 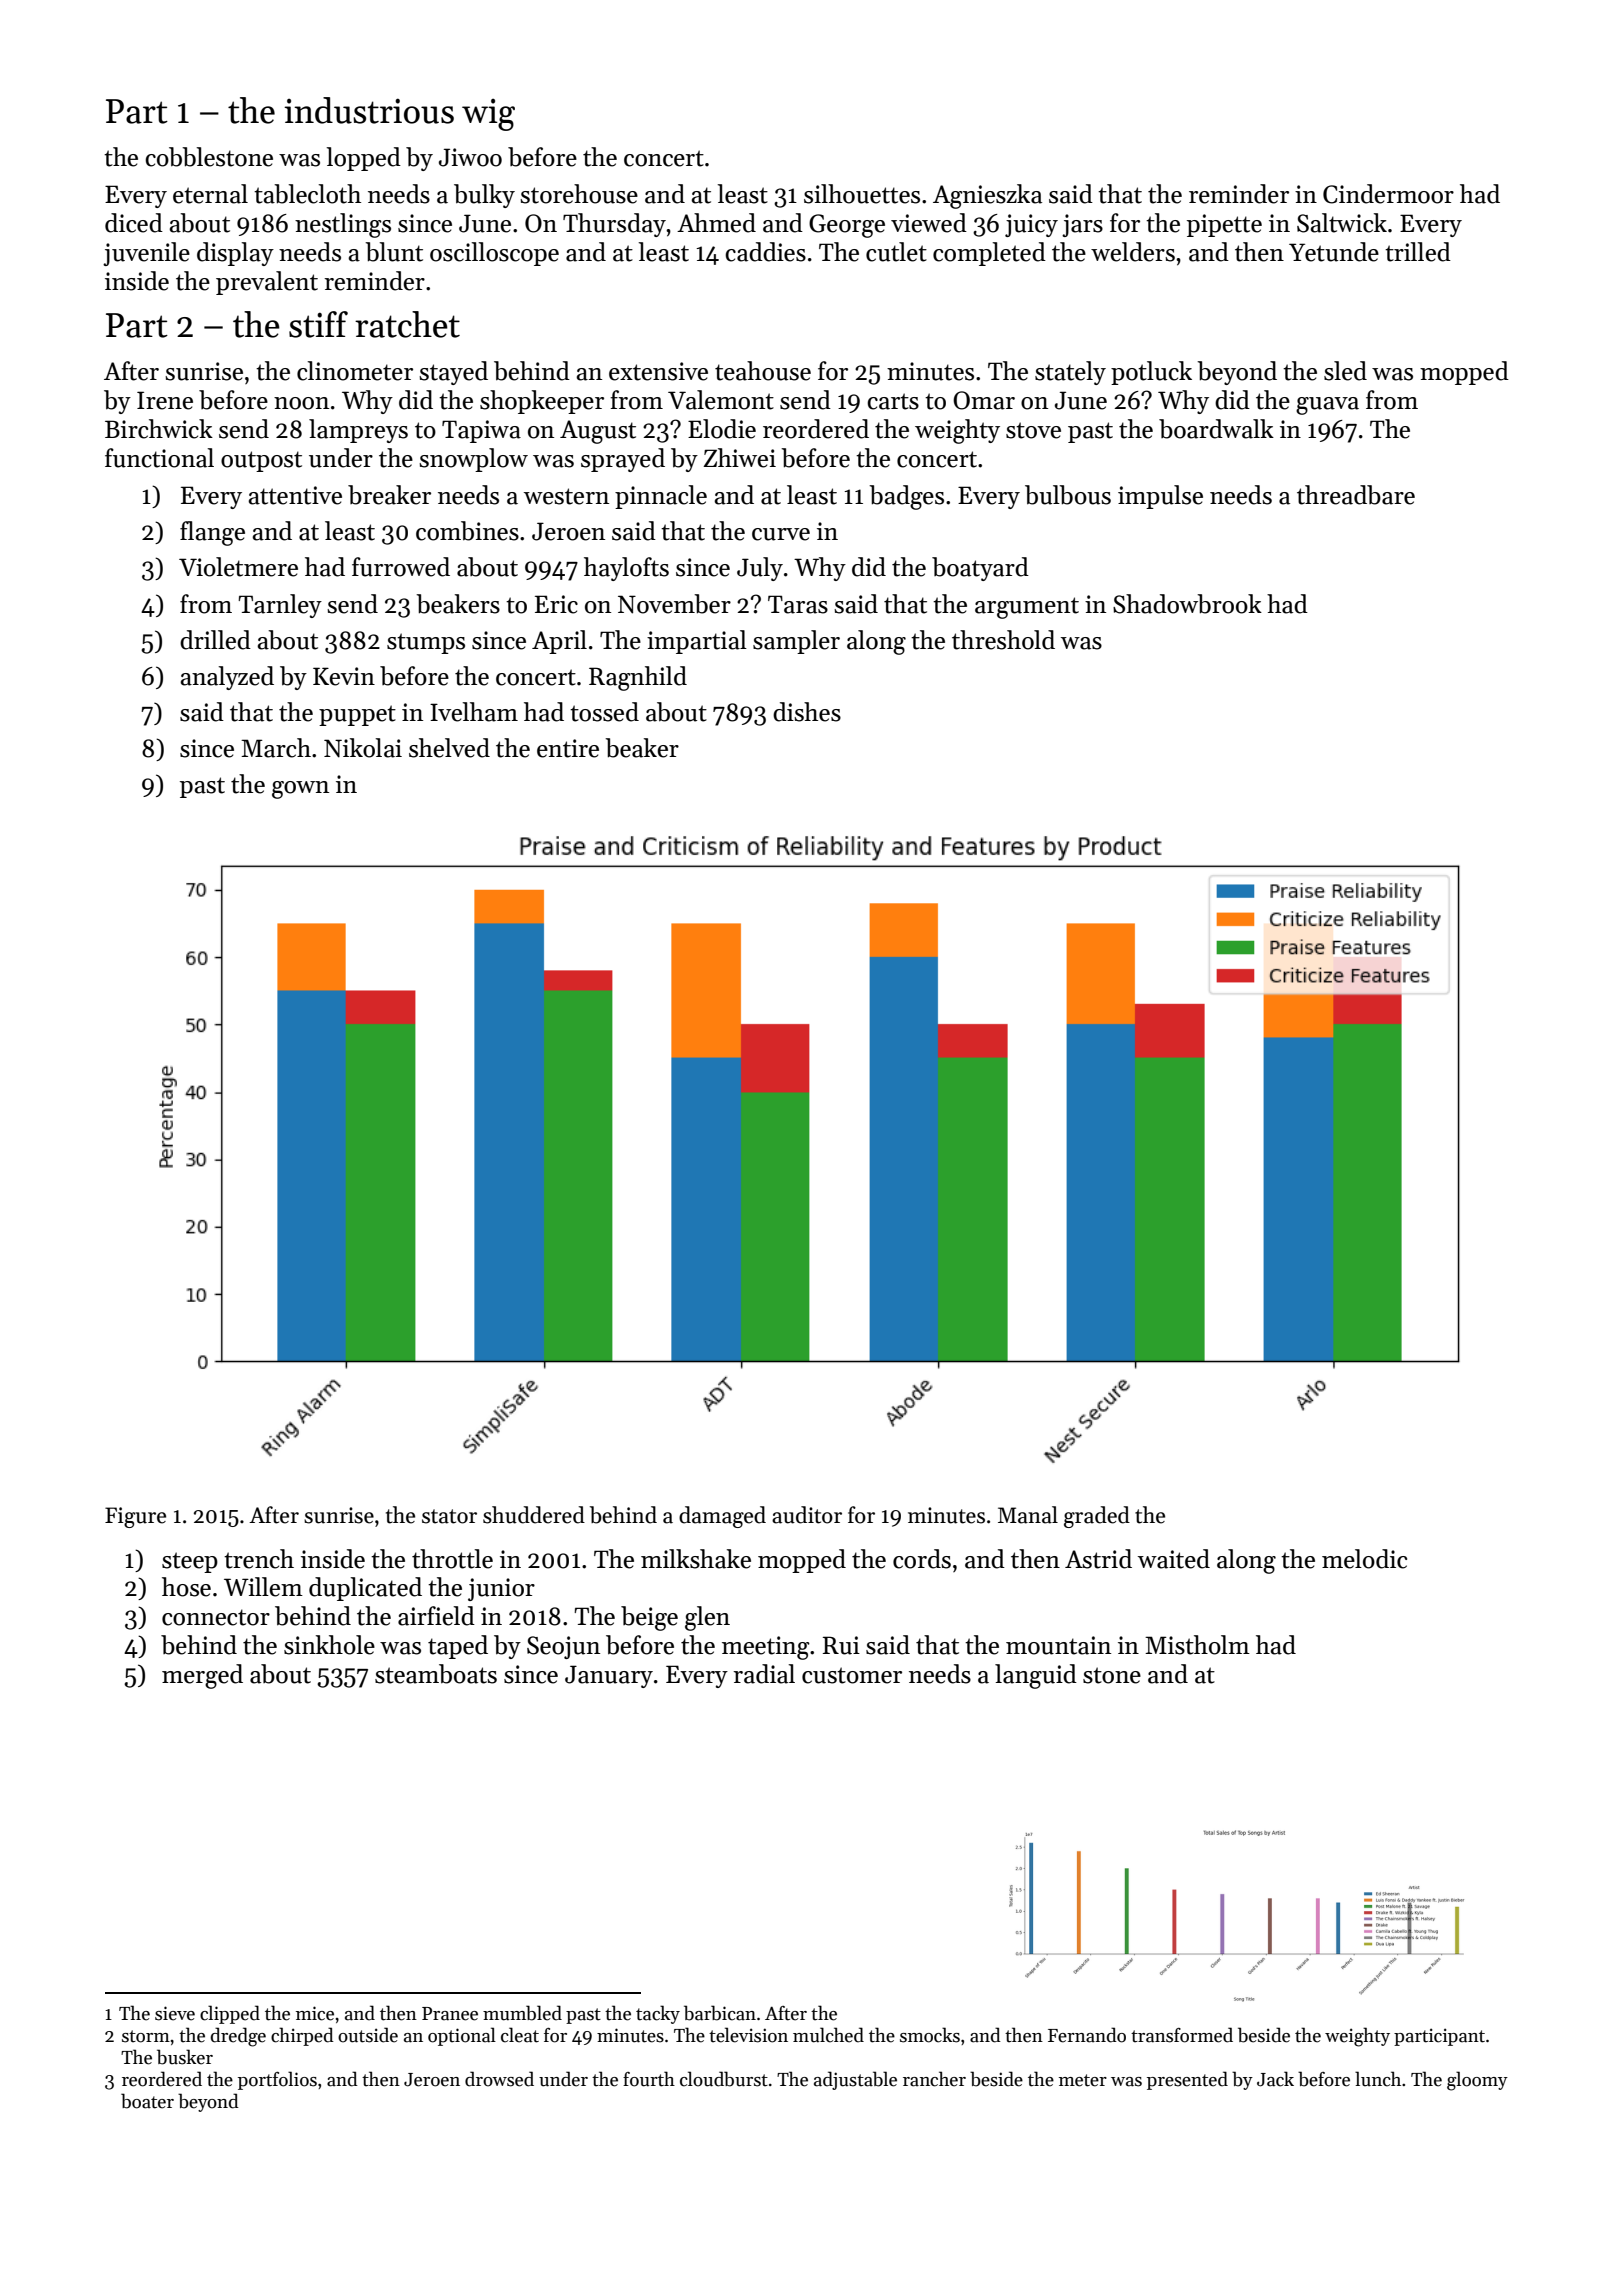 What do you see at coordinates (862, 194) in the page?
I see `silhouettes` at bounding box center [862, 194].
